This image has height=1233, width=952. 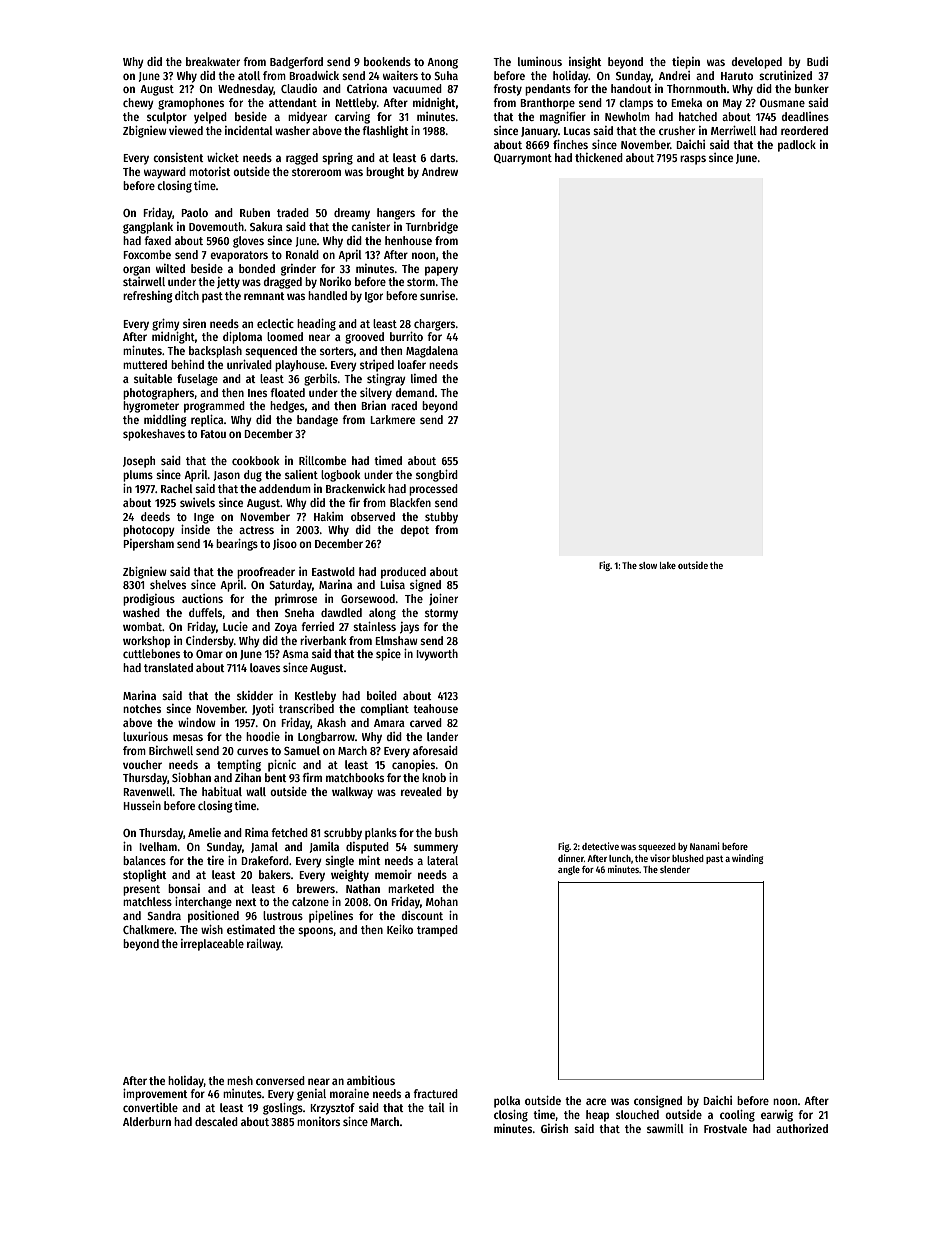 What do you see at coordinates (507, 1102) in the image?
I see `polka` at bounding box center [507, 1102].
